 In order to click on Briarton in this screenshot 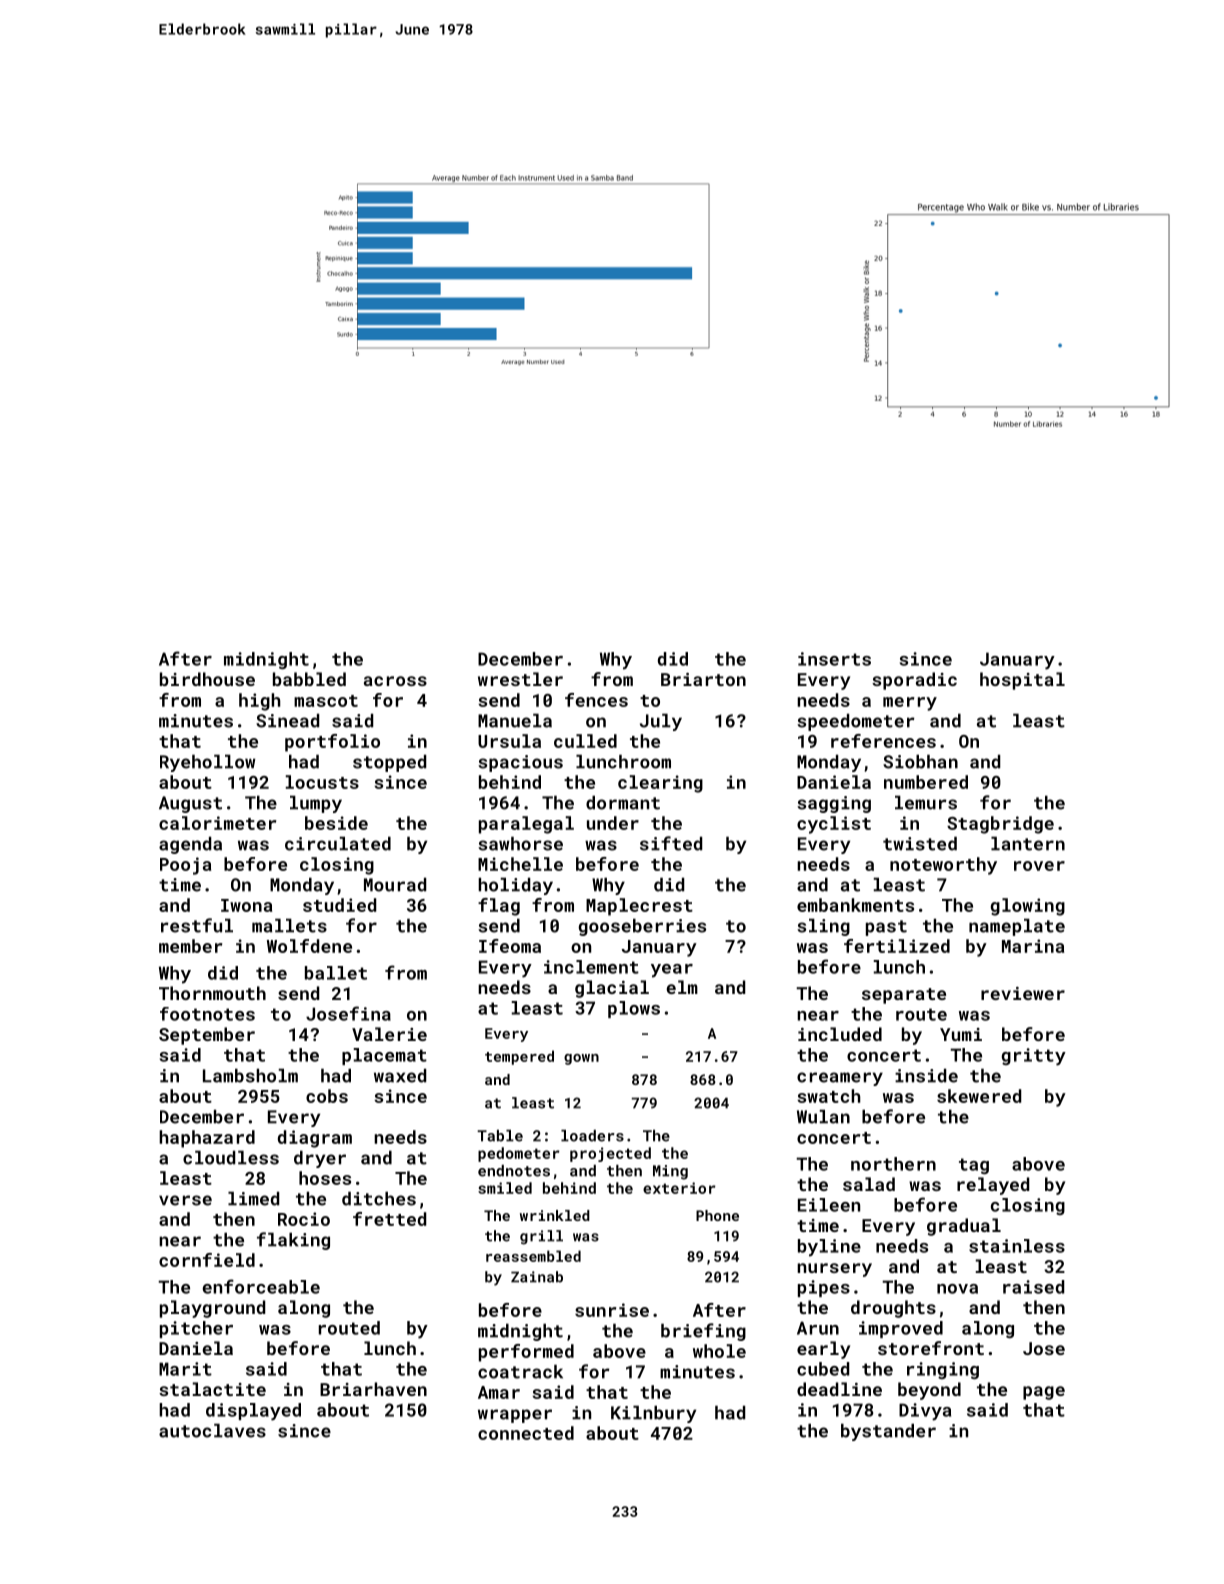, I will do `click(703, 679)`.
